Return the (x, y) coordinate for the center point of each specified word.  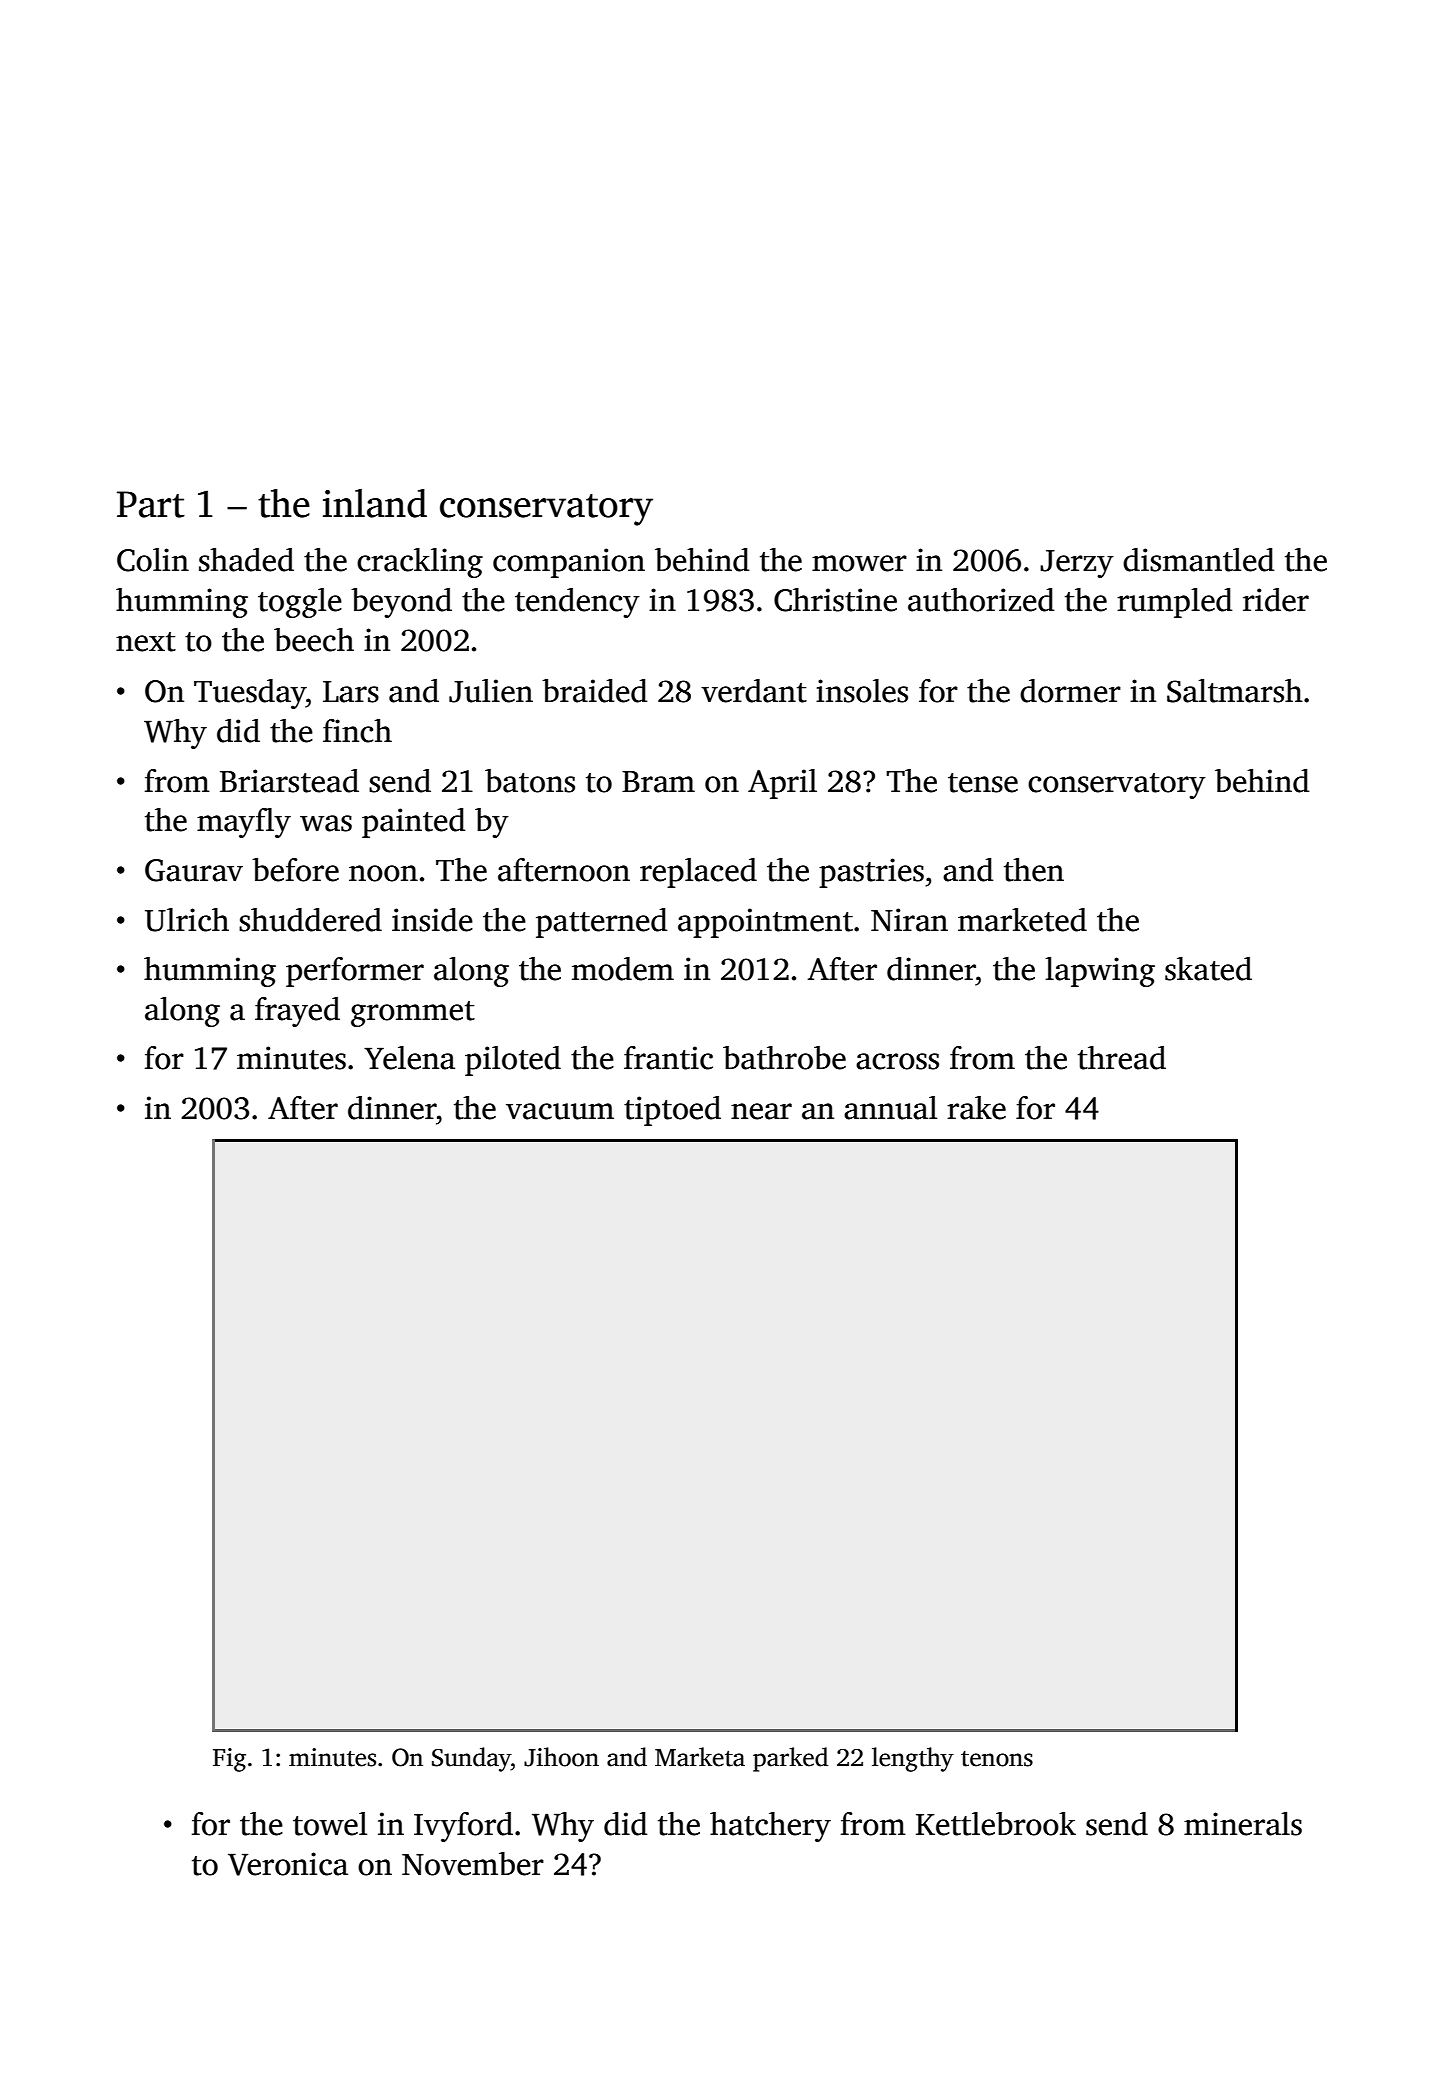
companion (569, 563)
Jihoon (561, 1757)
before (295, 870)
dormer (1070, 691)
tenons (997, 1759)
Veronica (288, 1864)
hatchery (770, 1827)
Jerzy (1077, 564)
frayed (297, 1012)
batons (530, 781)
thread (1122, 1058)
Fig (229, 1760)
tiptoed (672, 1111)
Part (151, 504)
